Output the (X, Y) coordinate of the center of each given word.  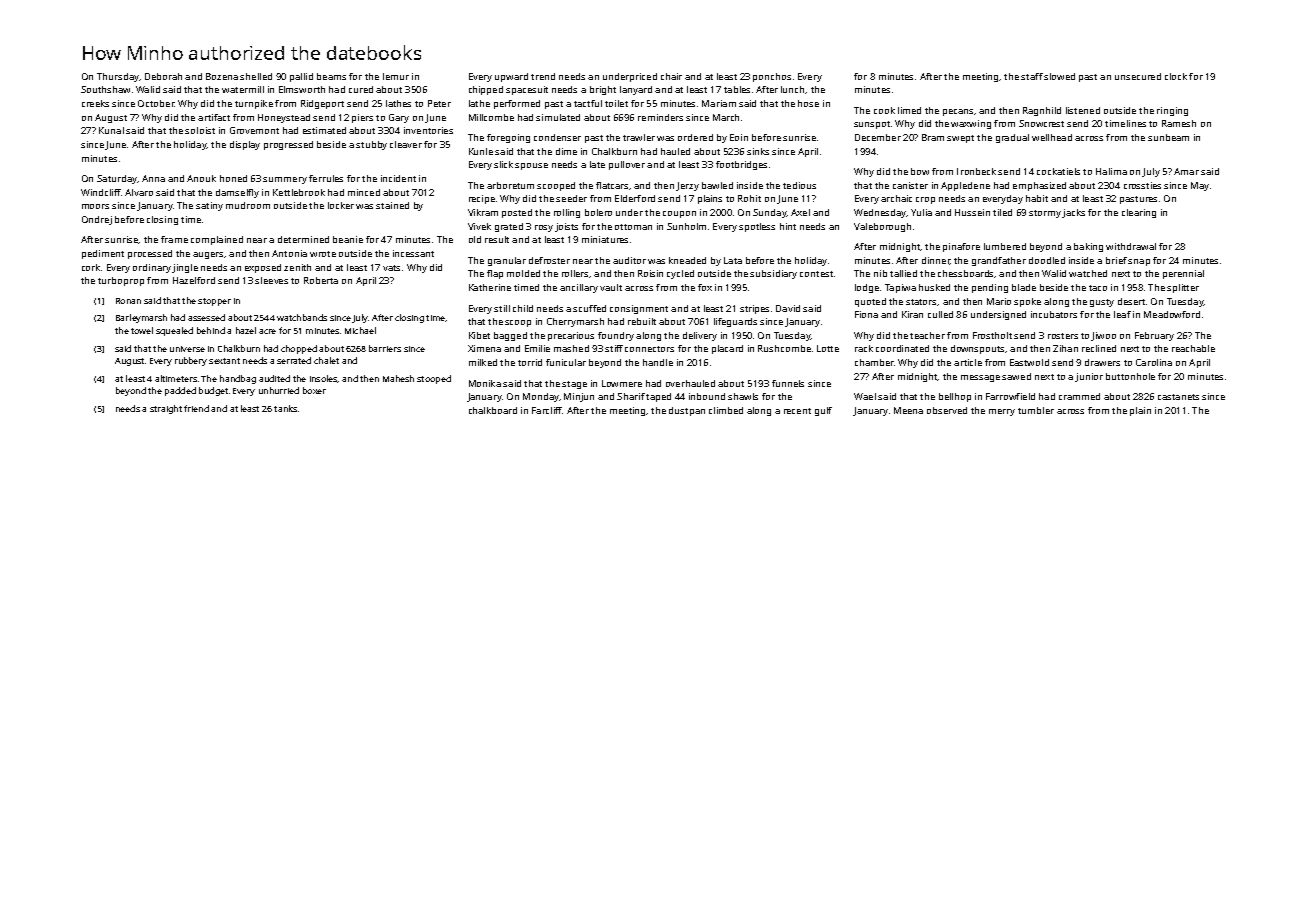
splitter (1183, 288)
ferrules (326, 178)
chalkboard (493, 410)
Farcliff (547, 410)
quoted (870, 302)
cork (91, 267)
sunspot (872, 125)
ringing (1172, 111)
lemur (396, 76)
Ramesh (1179, 123)
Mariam (719, 103)
